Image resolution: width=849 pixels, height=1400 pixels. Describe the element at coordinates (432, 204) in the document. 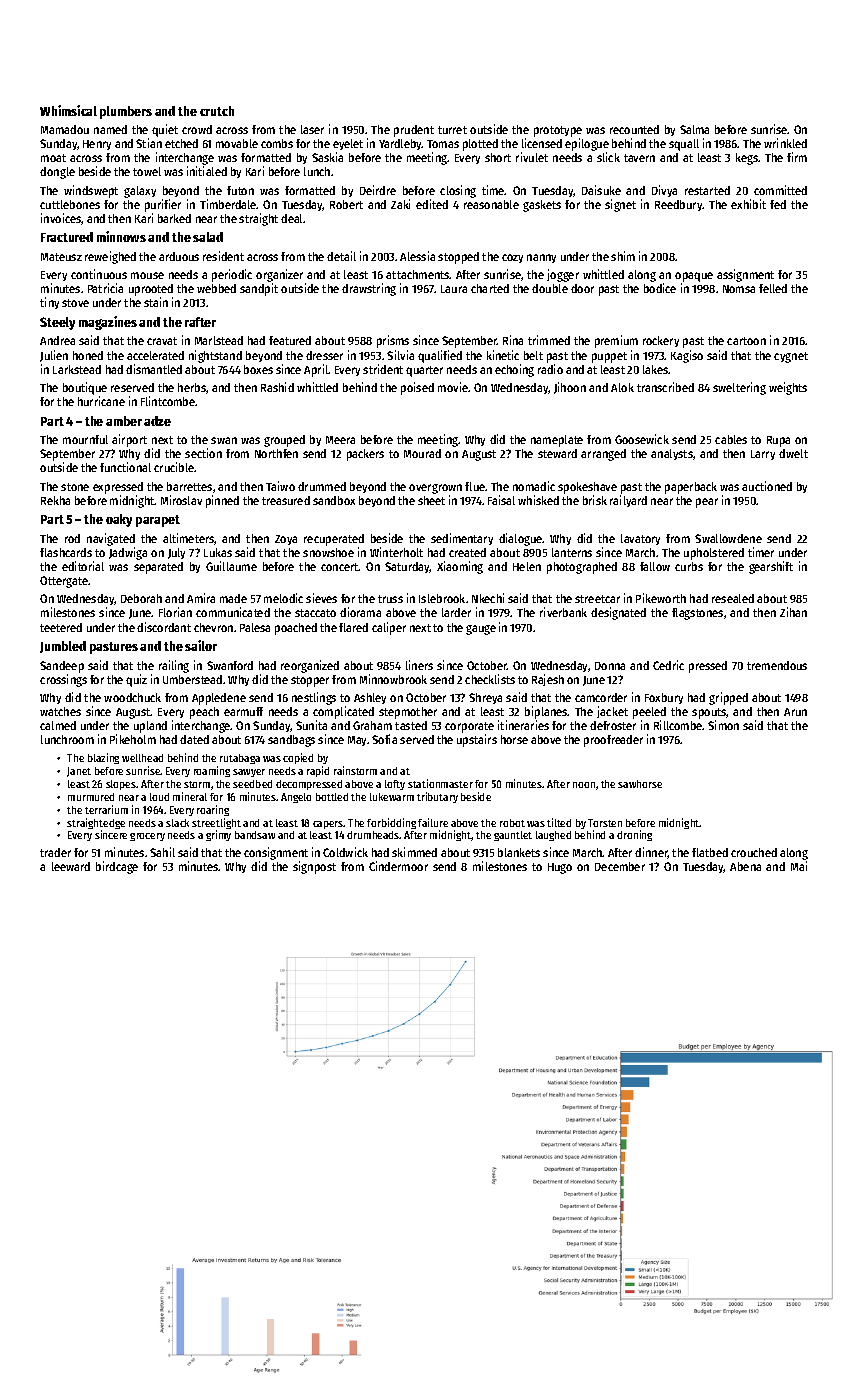

I see `edited` at that location.
